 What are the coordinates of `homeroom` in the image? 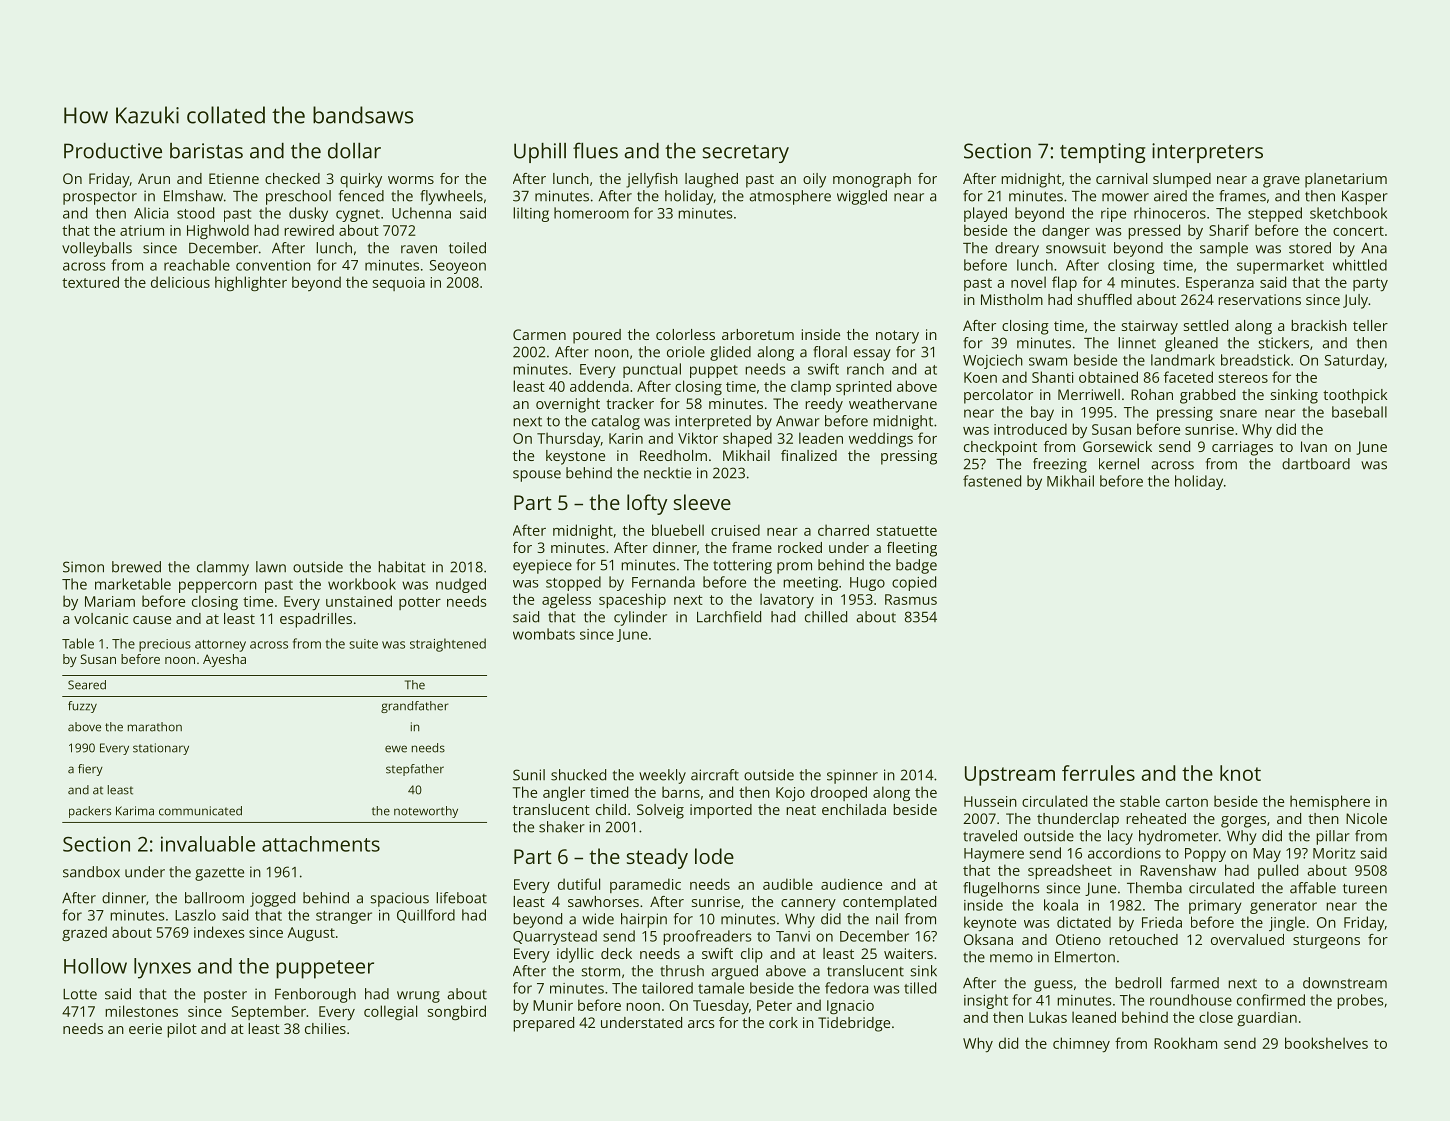 It's located at (591, 213).
